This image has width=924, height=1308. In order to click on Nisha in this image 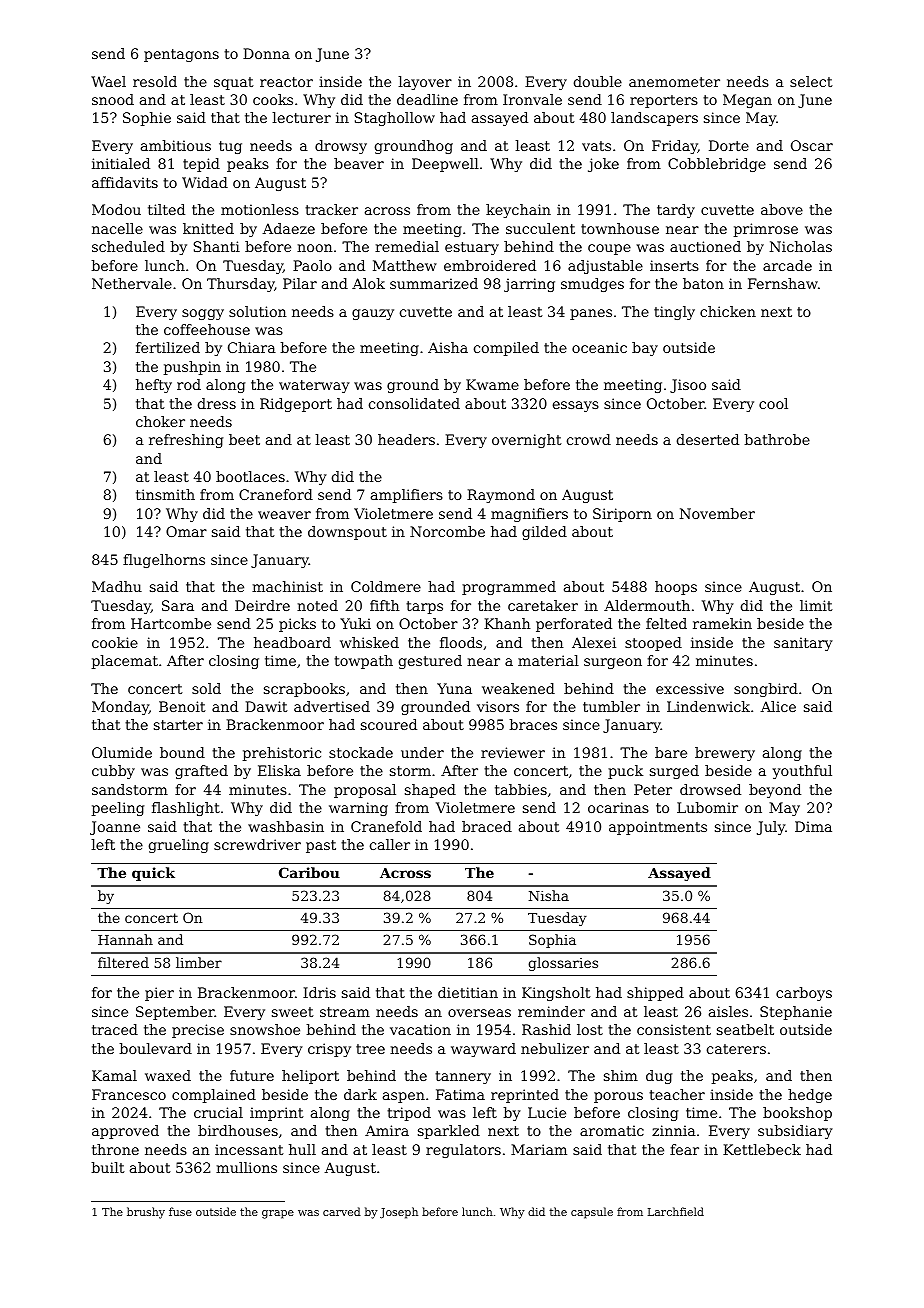, I will do `click(549, 895)`.
